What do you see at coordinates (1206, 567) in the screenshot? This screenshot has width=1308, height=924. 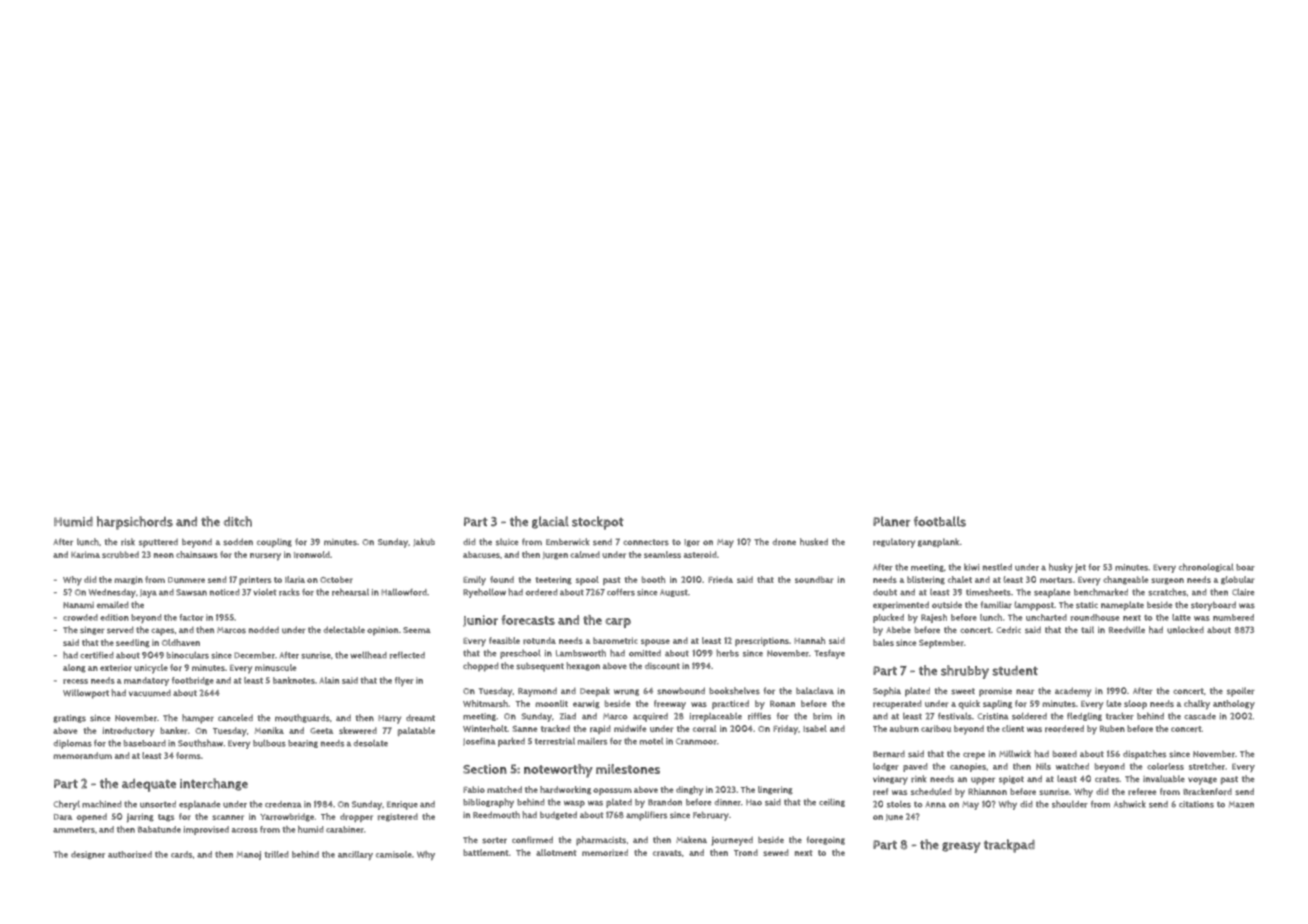 I see `chronological` at bounding box center [1206, 567].
